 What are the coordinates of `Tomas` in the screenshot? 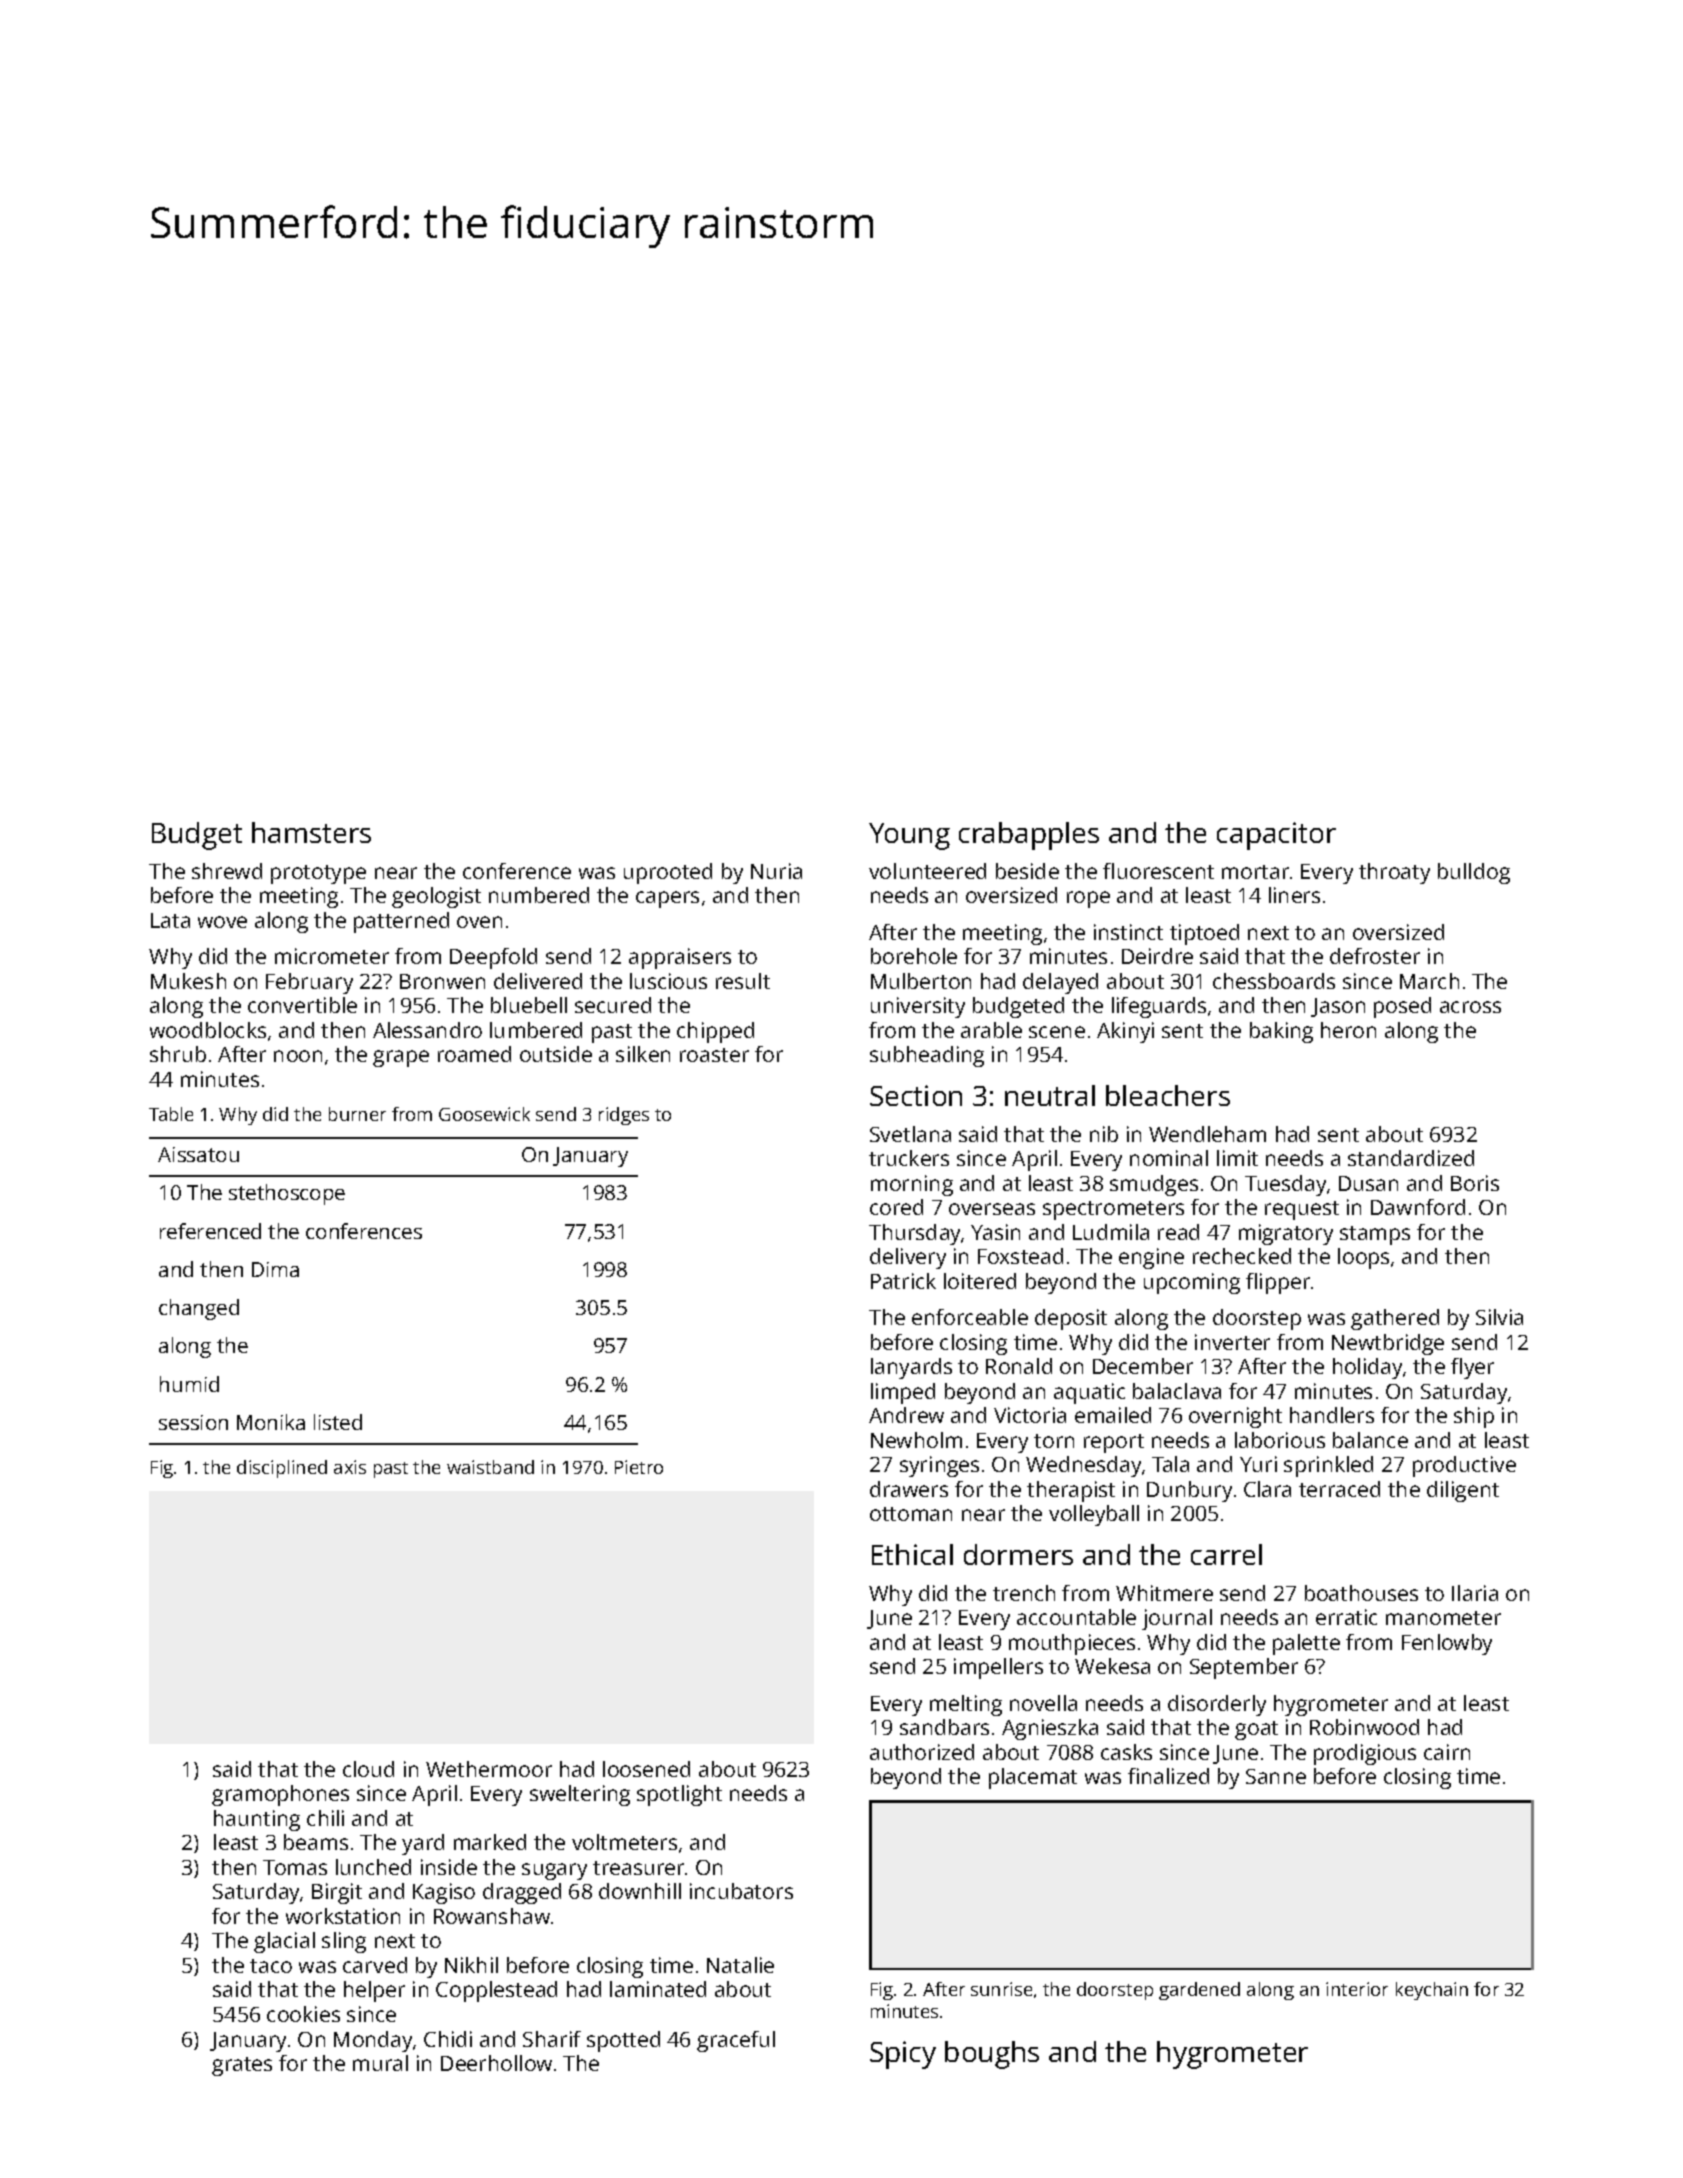 It's located at (295, 1867).
